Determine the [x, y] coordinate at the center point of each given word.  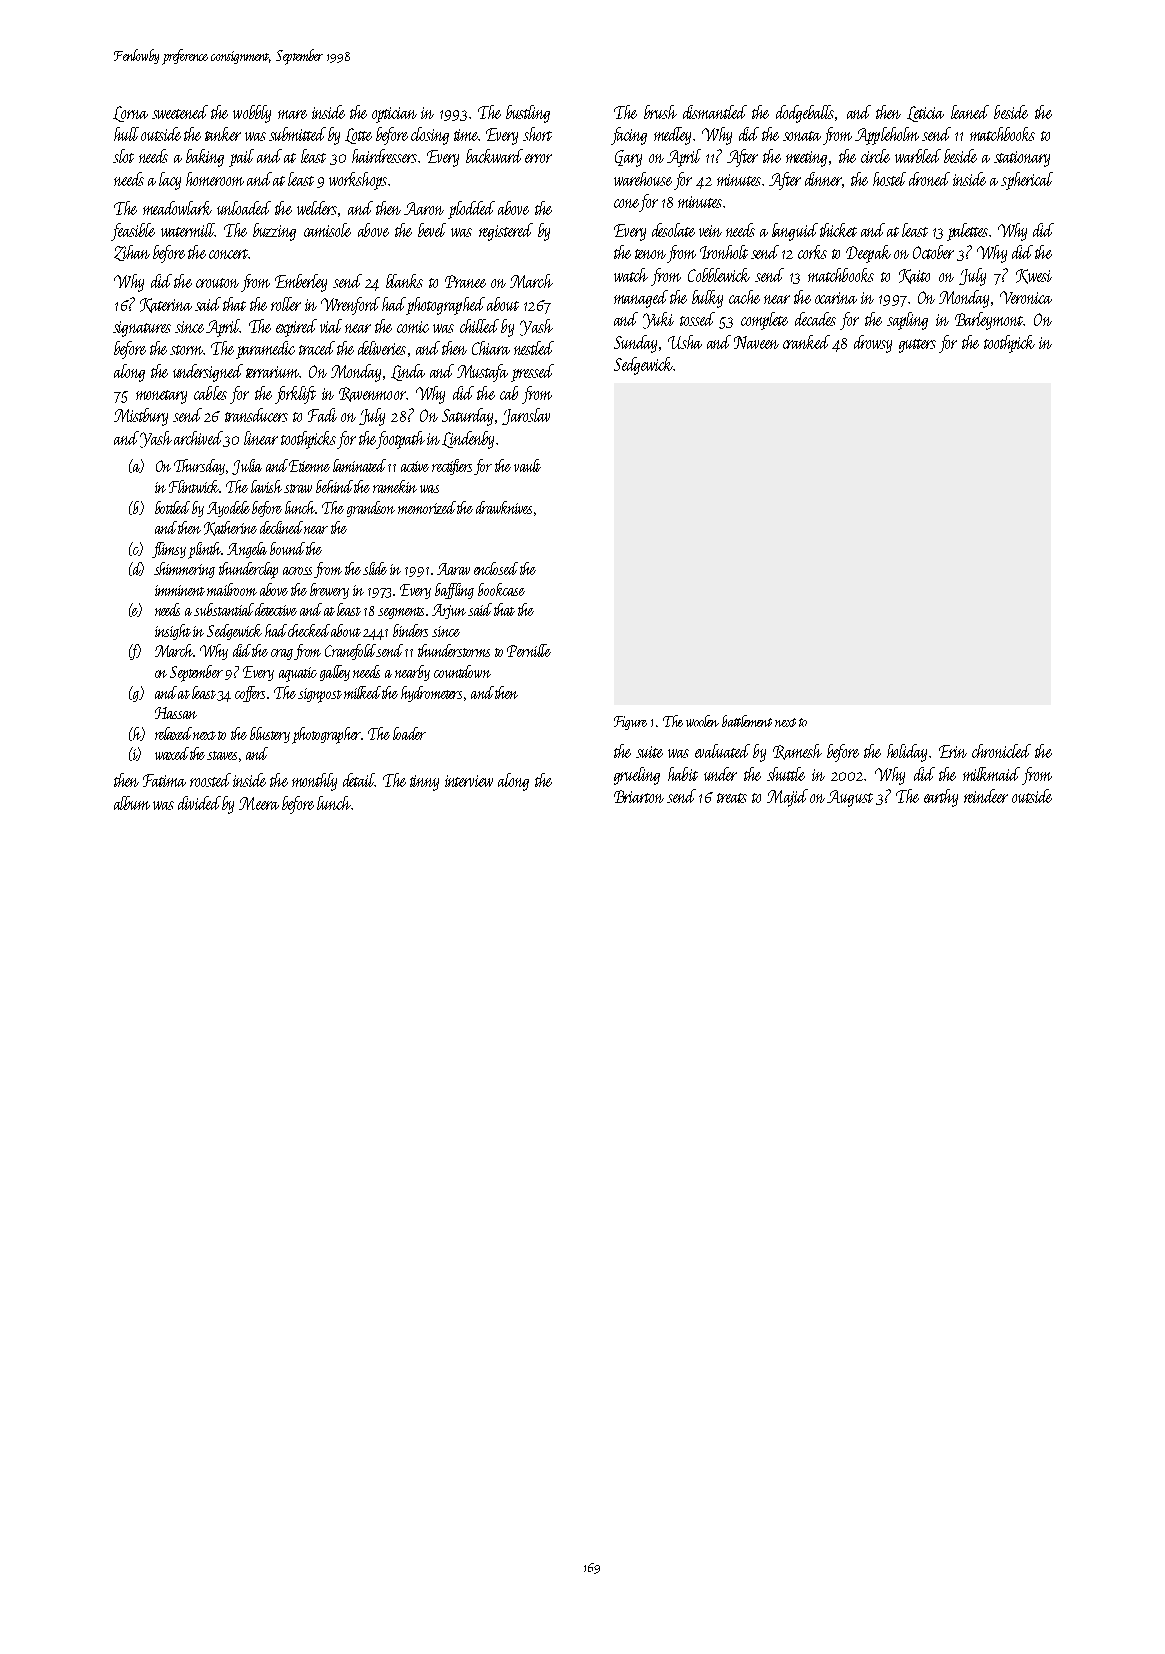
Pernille [529, 650]
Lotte [358, 136]
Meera [259, 803]
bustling [528, 114]
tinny [424, 783]
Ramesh [797, 752]
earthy [941, 798]
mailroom [232, 589]
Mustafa [482, 373]
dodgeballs [805, 114]
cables [210, 393]
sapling [907, 321]
